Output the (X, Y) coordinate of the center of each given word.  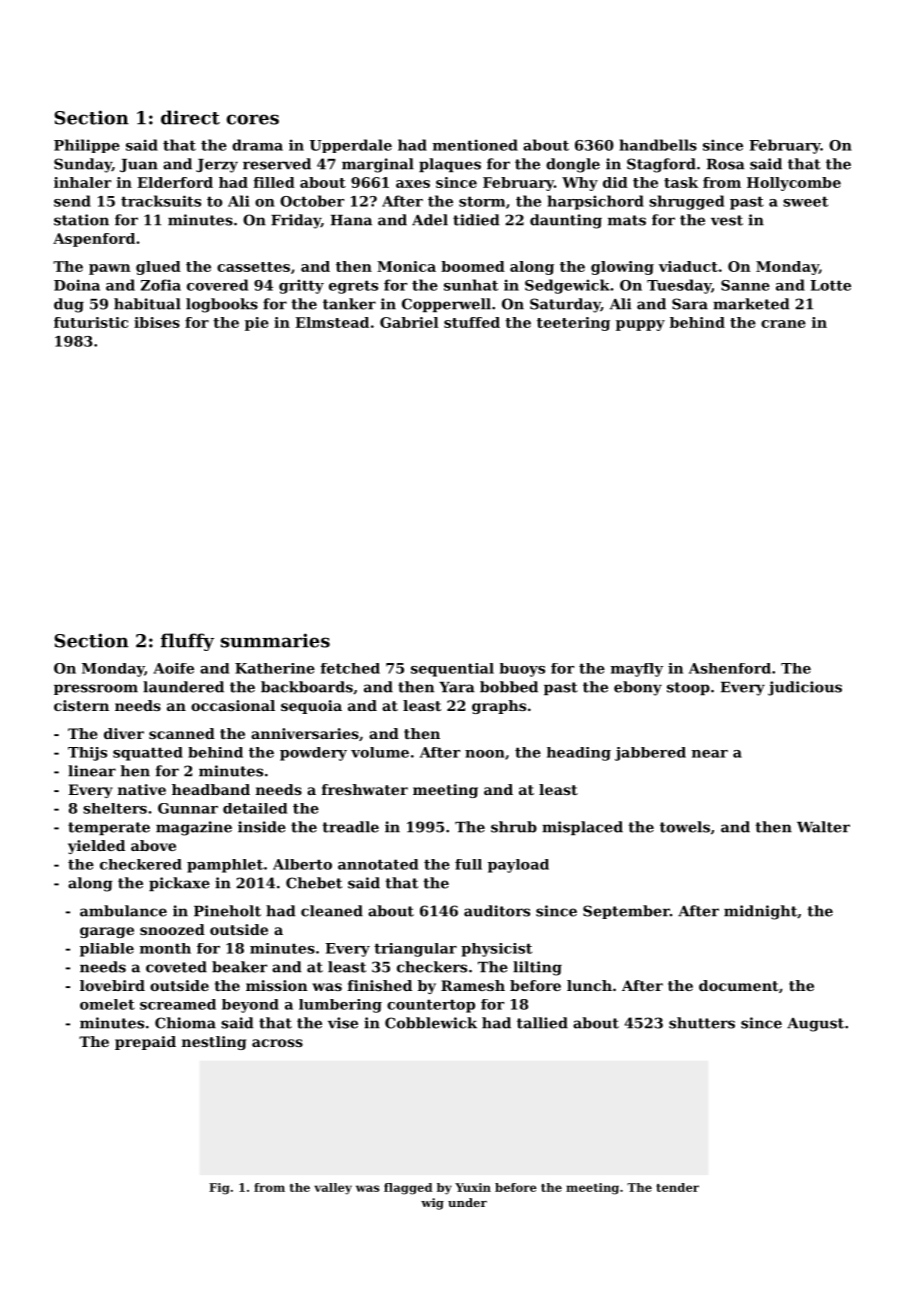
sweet (805, 201)
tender (677, 1187)
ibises (157, 322)
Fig (219, 1189)
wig (432, 1204)
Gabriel (409, 322)
